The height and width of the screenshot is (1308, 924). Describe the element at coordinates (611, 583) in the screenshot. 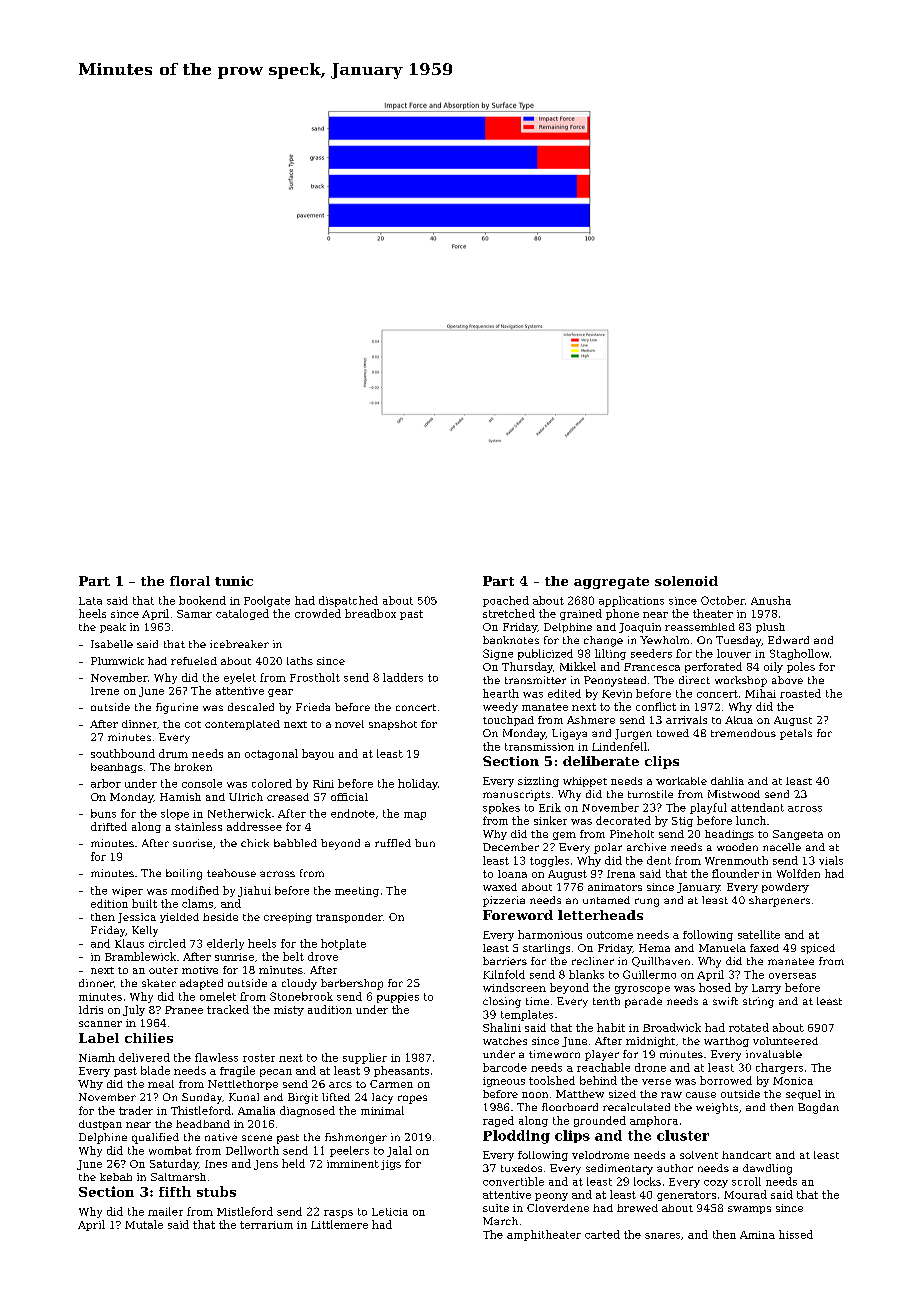

I see `aggregate` at that location.
